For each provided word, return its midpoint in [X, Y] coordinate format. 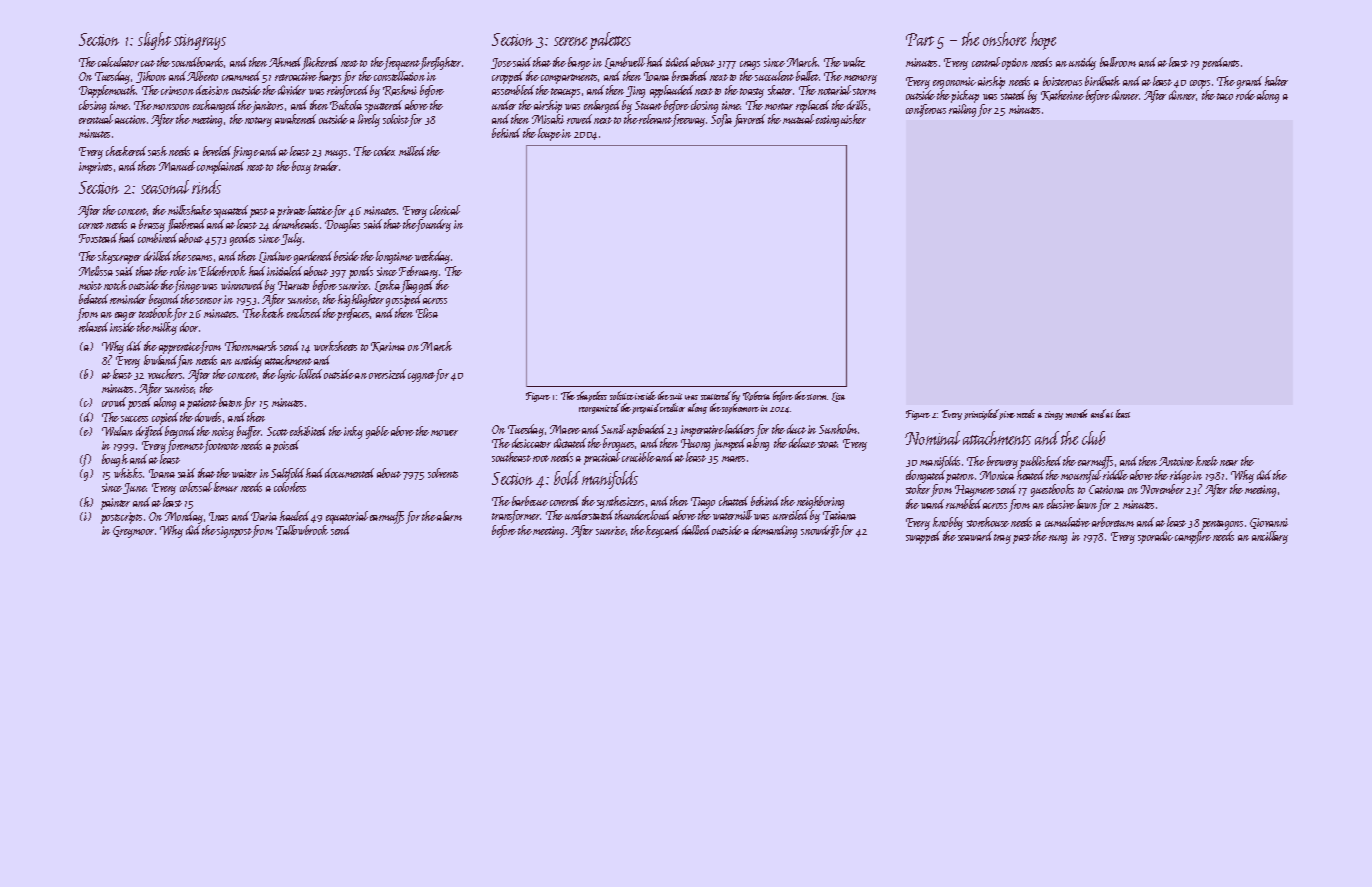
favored [749, 120]
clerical [445, 210]
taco [1225, 96]
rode [1245, 95]
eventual [96, 119]
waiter [244, 473]
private [291, 212]
